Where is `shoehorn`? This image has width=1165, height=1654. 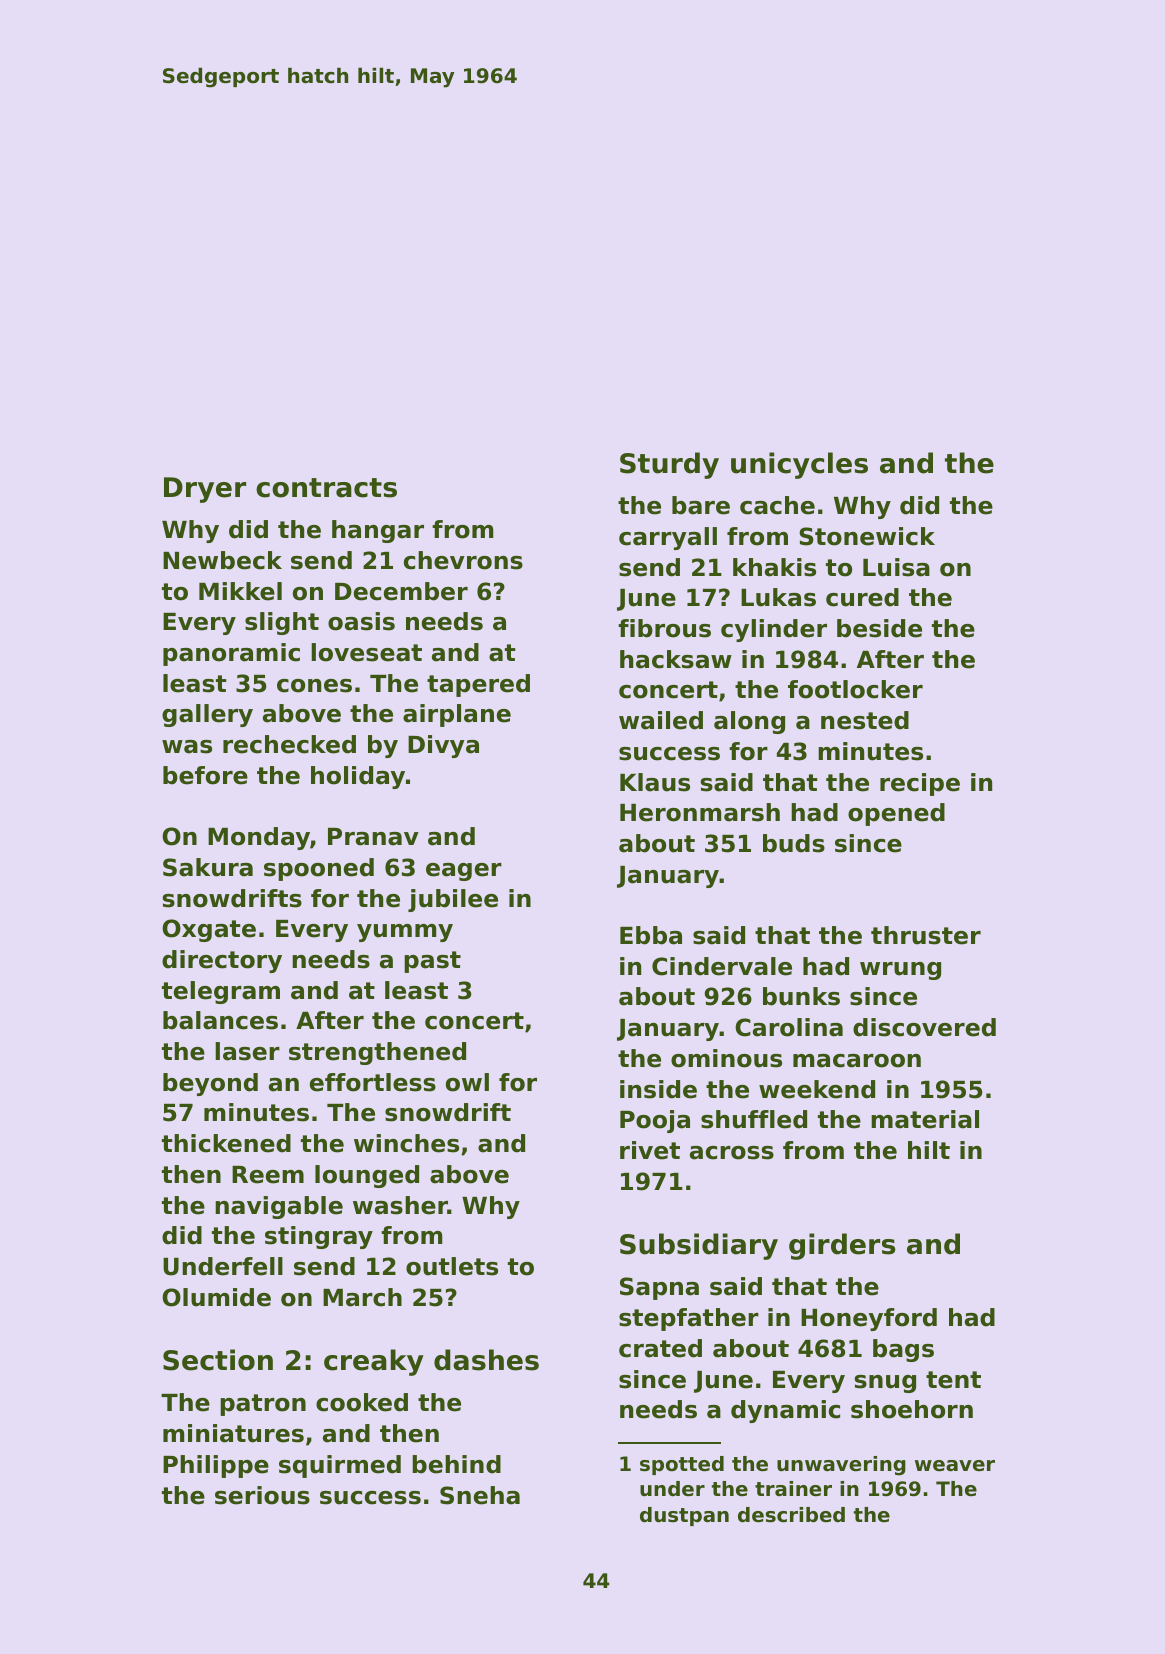
shoehorn is located at coordinates (912, 1409).
